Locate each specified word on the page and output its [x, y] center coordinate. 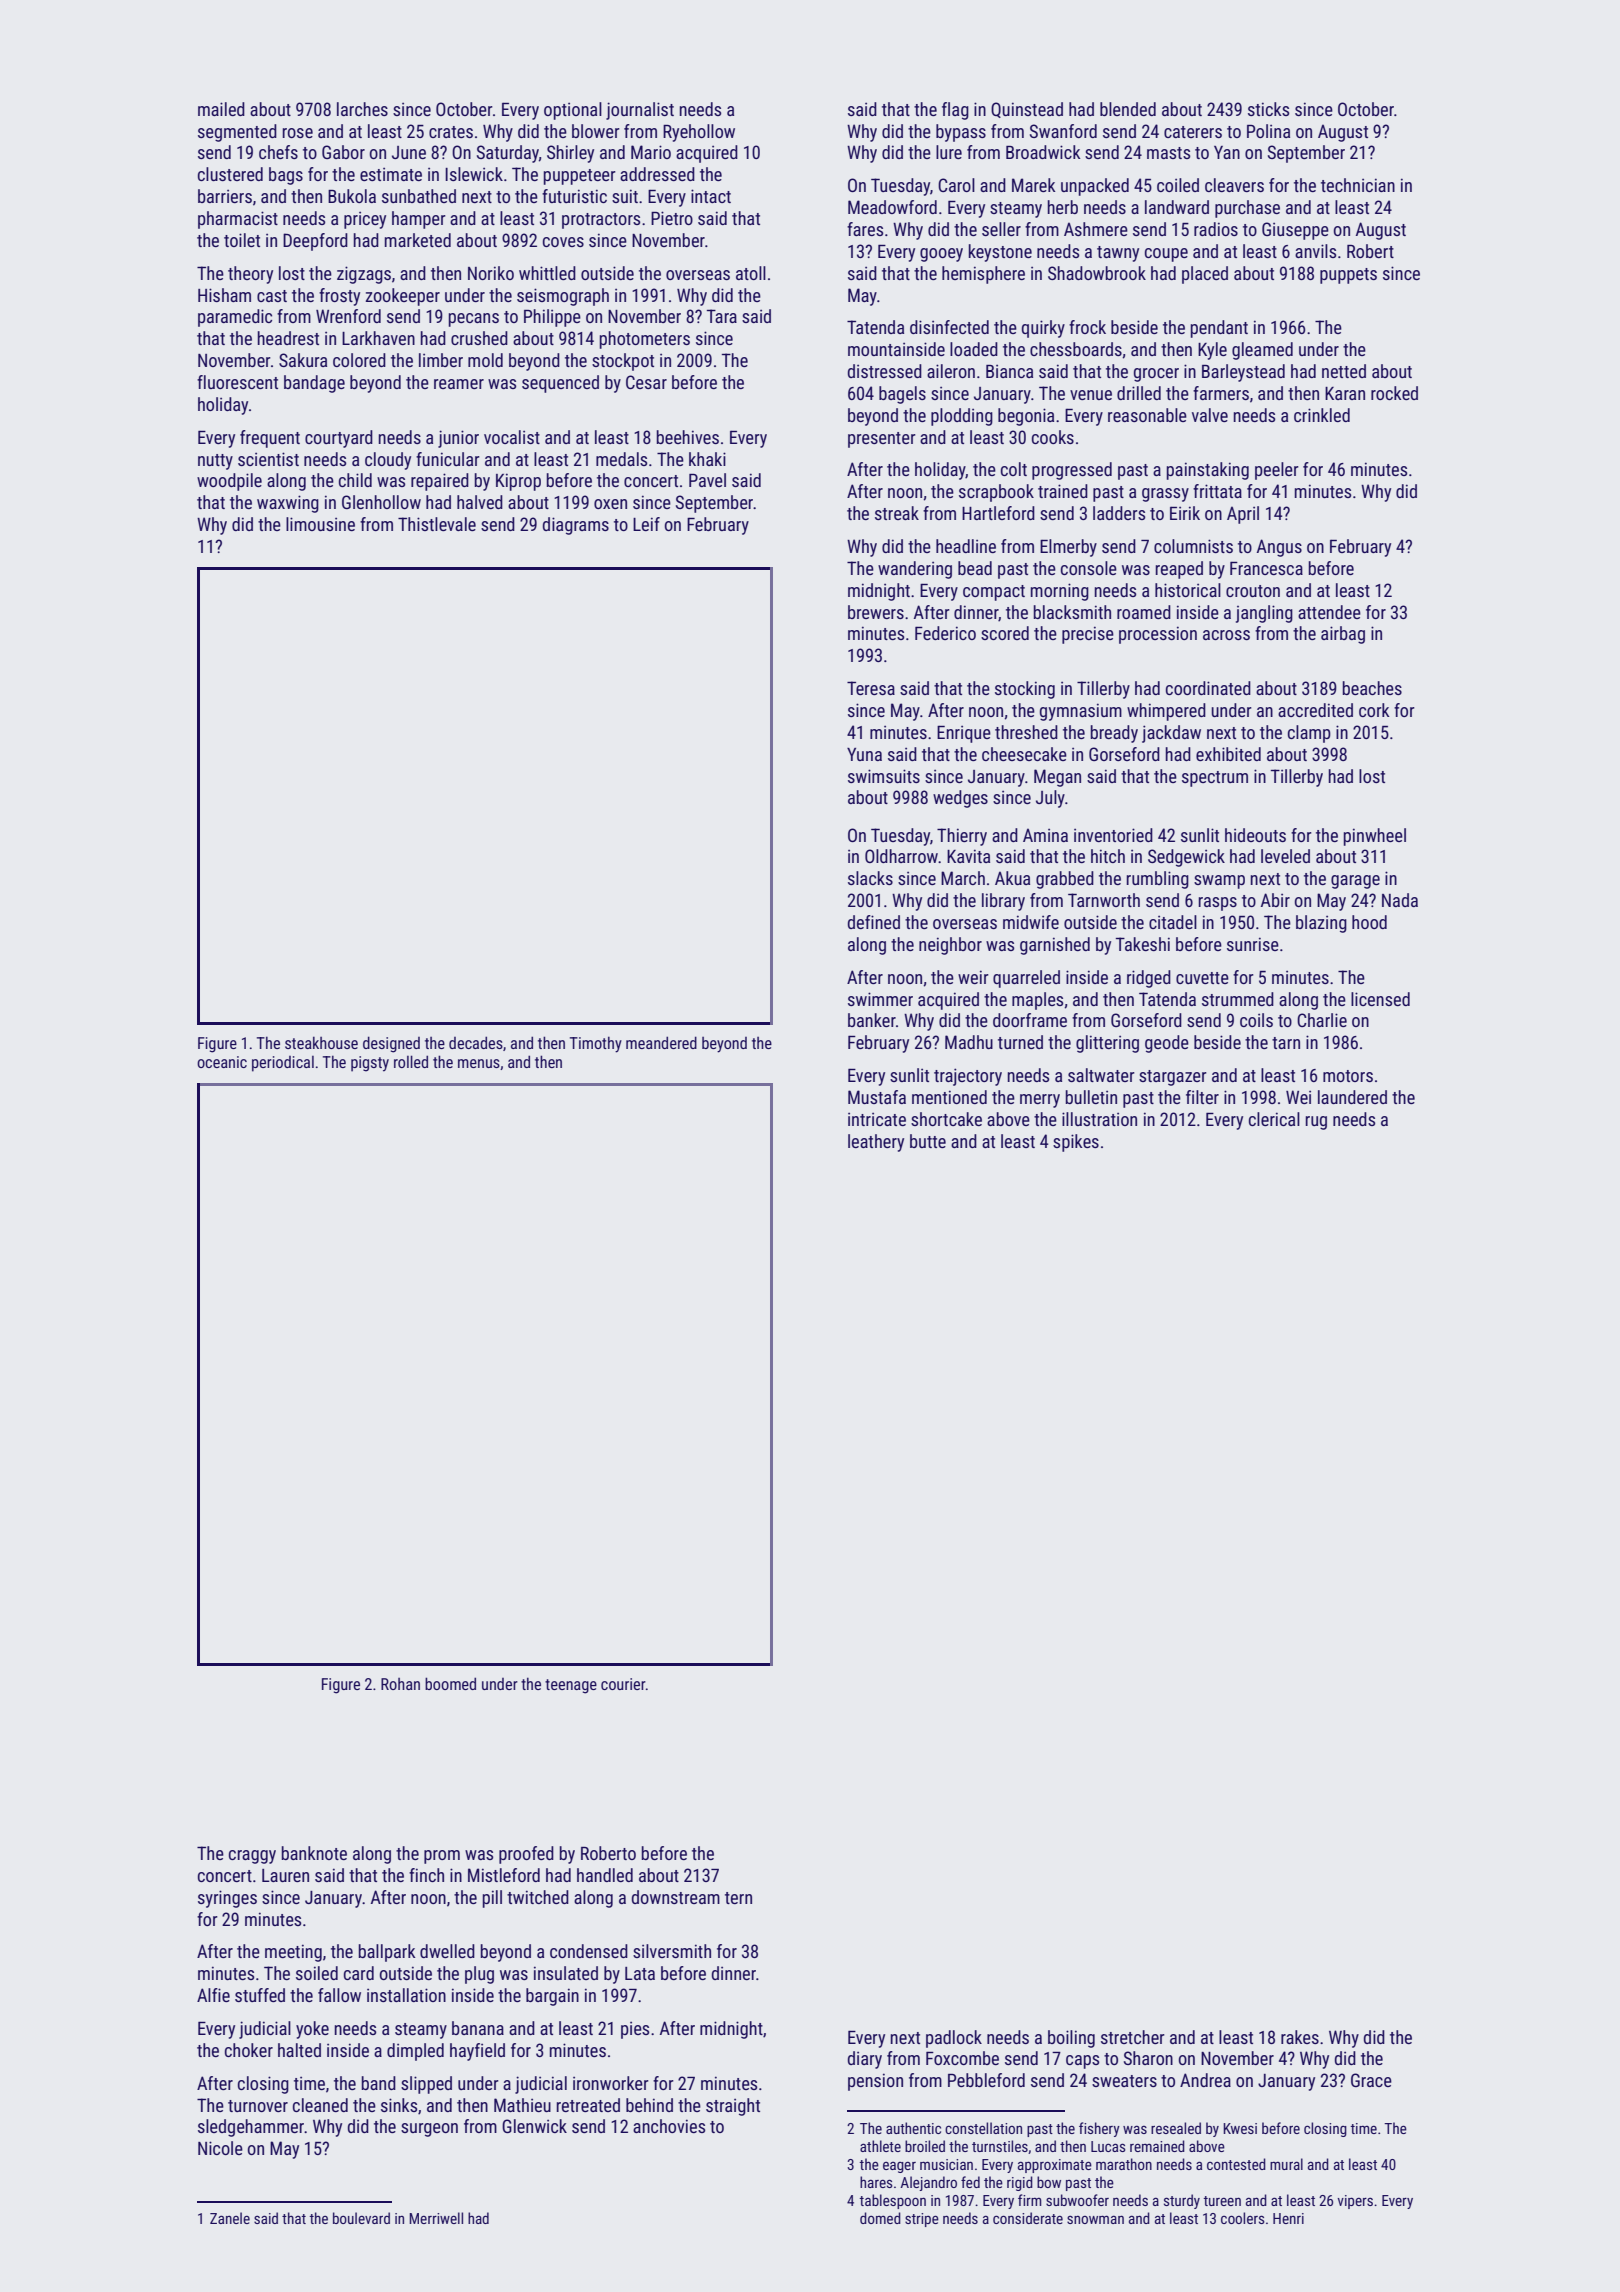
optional [573, 111]
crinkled [1322, 415]
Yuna [864, 754]
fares [865, 229]
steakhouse [321, 1042]
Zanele [230, 2218]
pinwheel [1374, 837]
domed [880, 2218]
